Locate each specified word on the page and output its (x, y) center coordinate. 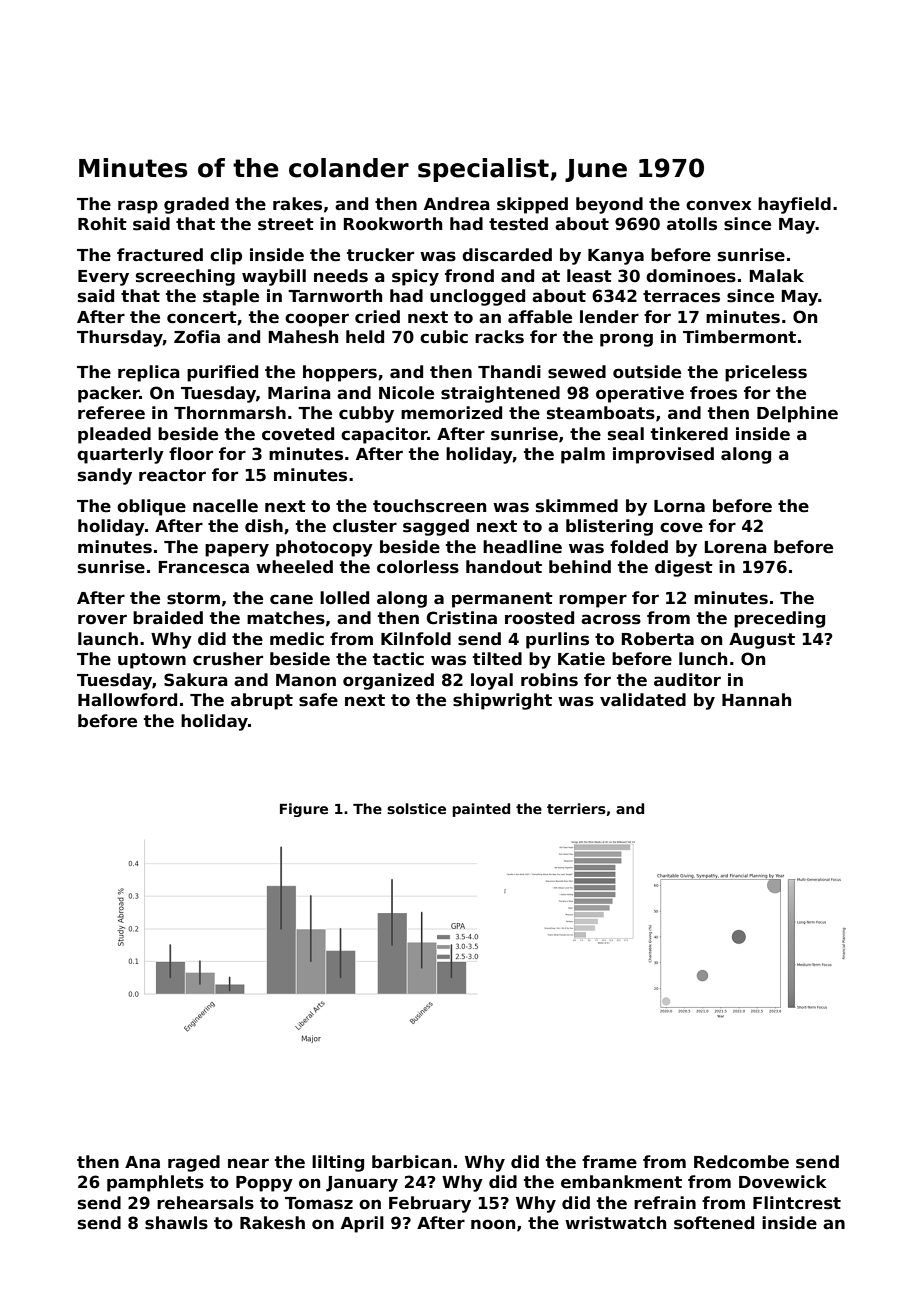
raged (194, 1163)
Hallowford (127, 700)
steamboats (601, 413)
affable (540, 317)
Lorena (736, 547)
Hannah (756, 700)
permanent (502, 600)
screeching (185, 277)
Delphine (797, 414)
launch (108, 639)
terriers (576, 808)
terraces (681, 296)
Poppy (264, 1184)
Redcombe (741, 1162)
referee (111, 413)
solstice (416, 808)
